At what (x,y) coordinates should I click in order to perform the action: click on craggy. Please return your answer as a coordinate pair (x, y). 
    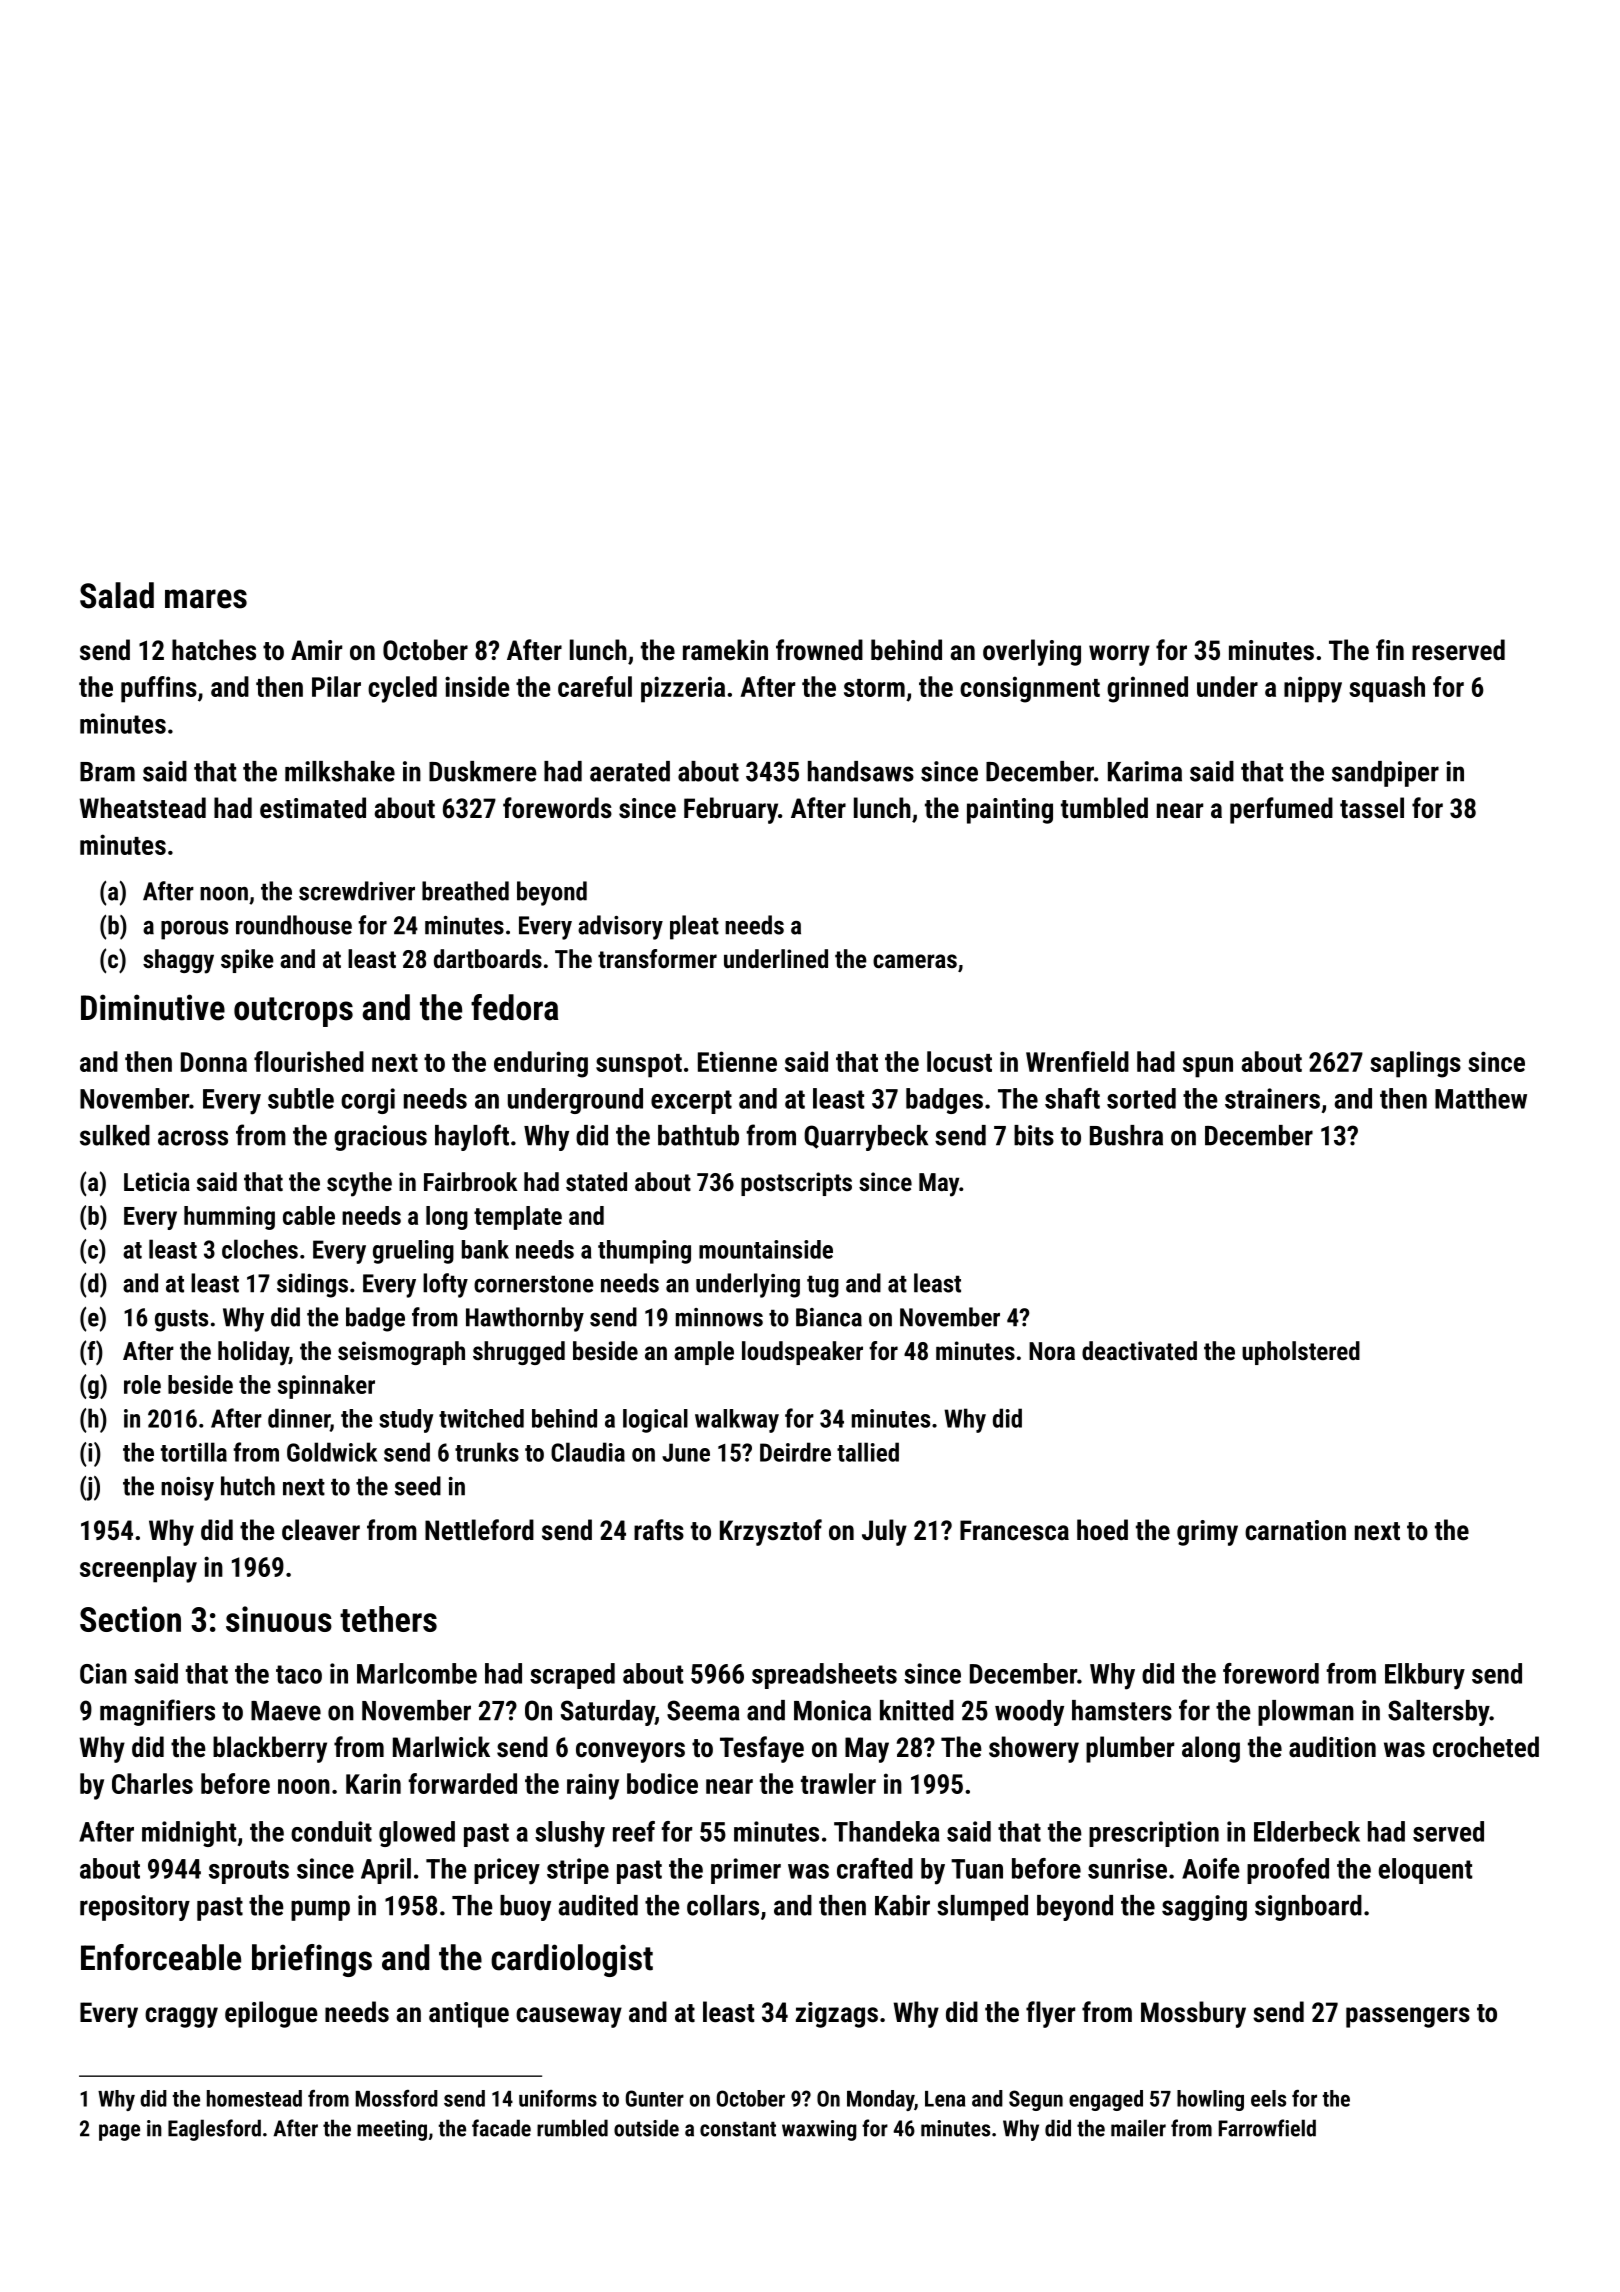
    Looking at the image, I should click on (181, 2017).
